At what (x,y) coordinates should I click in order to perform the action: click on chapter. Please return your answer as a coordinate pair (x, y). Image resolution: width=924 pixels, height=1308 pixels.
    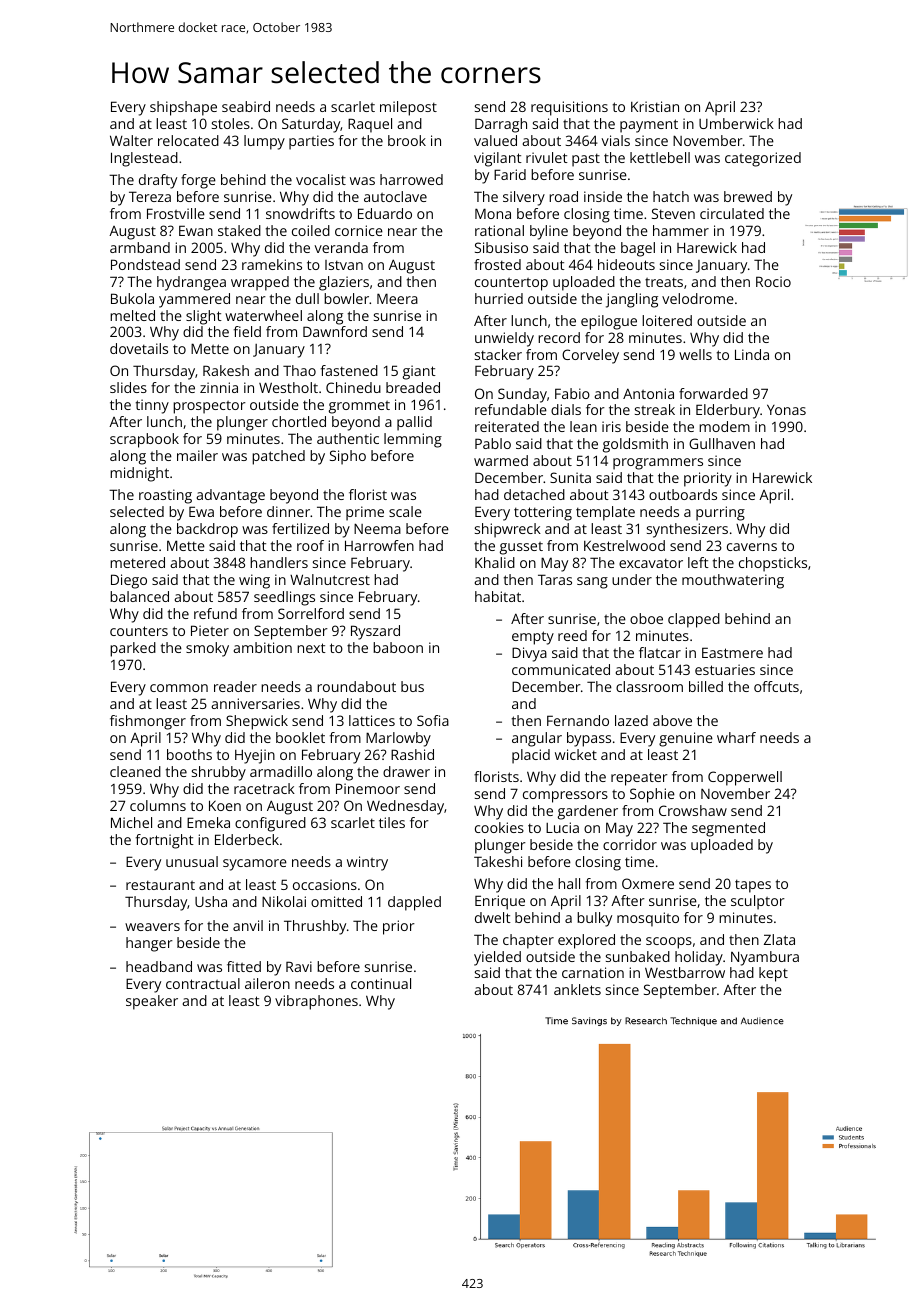
    Looking at the image, I should click on (528, 941).
